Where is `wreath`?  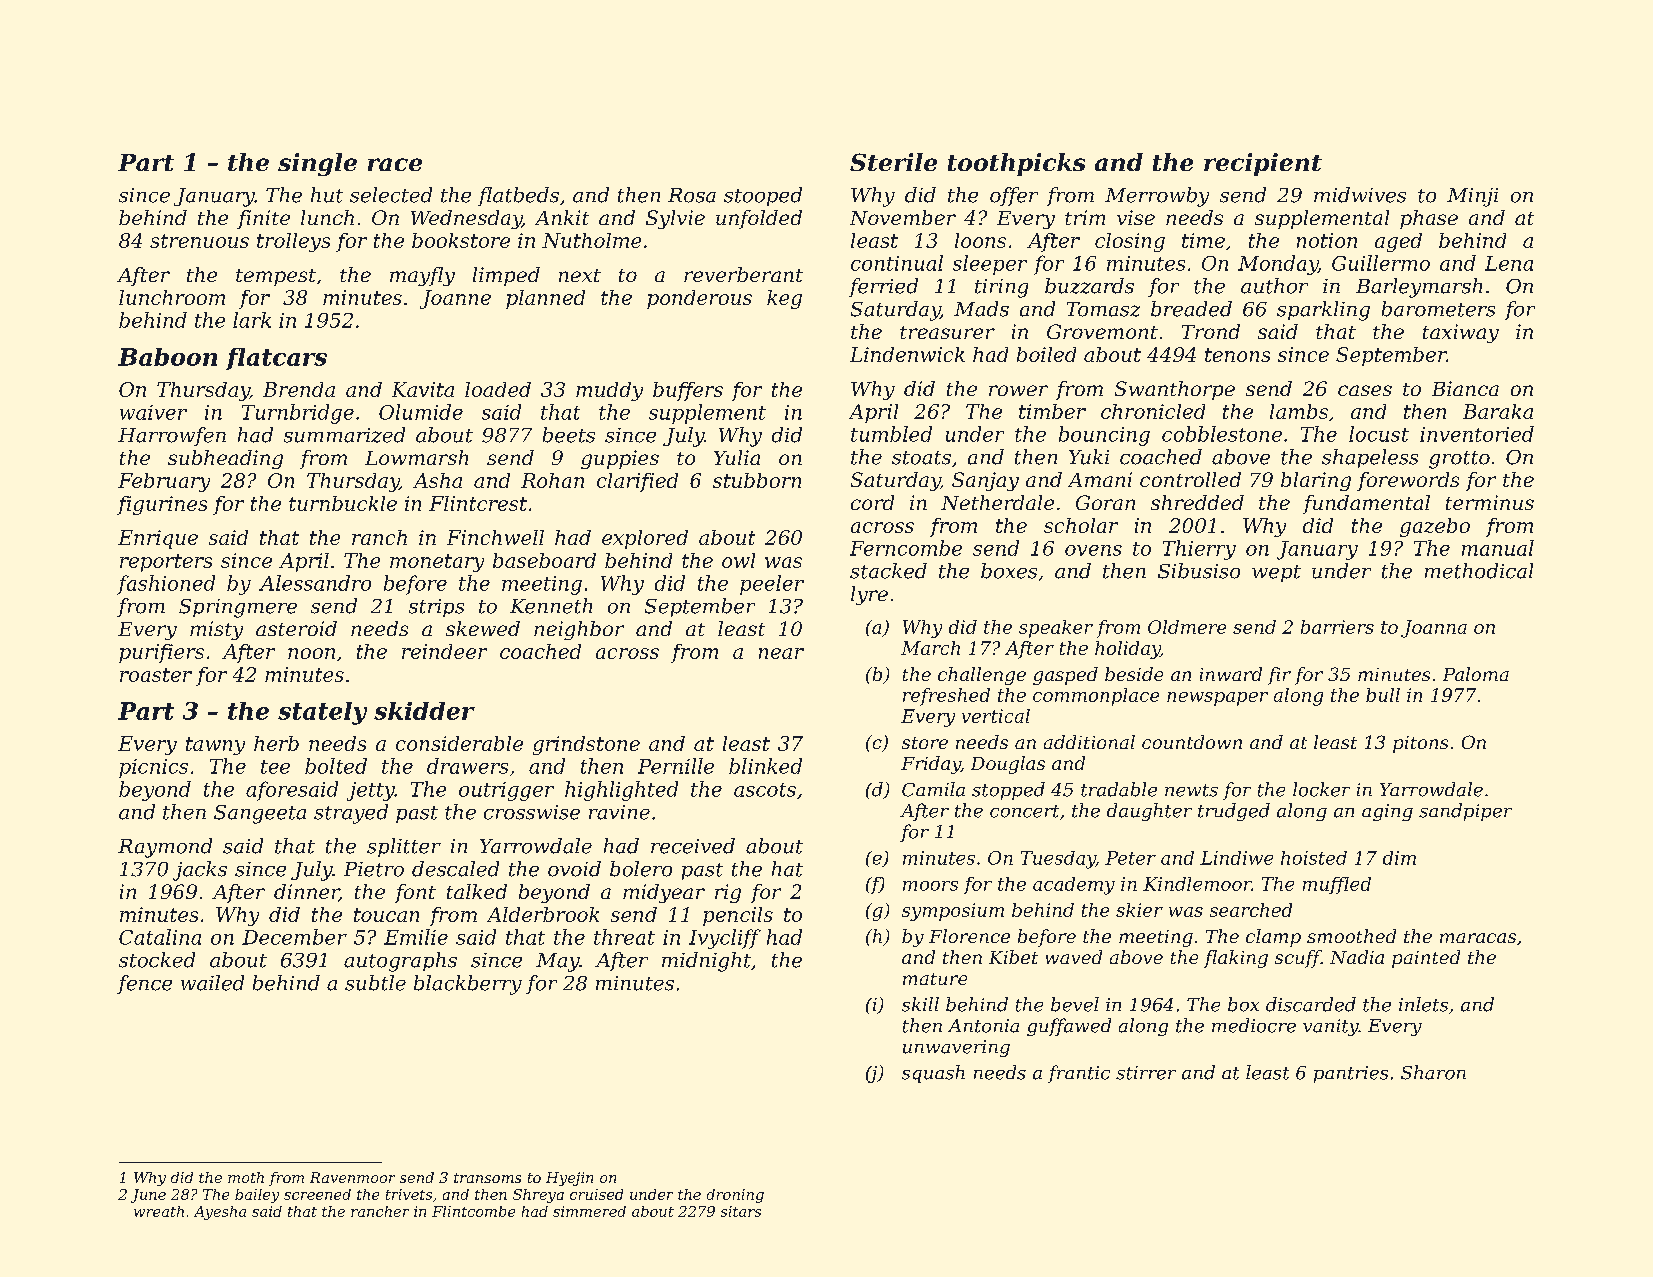 wreath is located at coordinates (159, 1211).
